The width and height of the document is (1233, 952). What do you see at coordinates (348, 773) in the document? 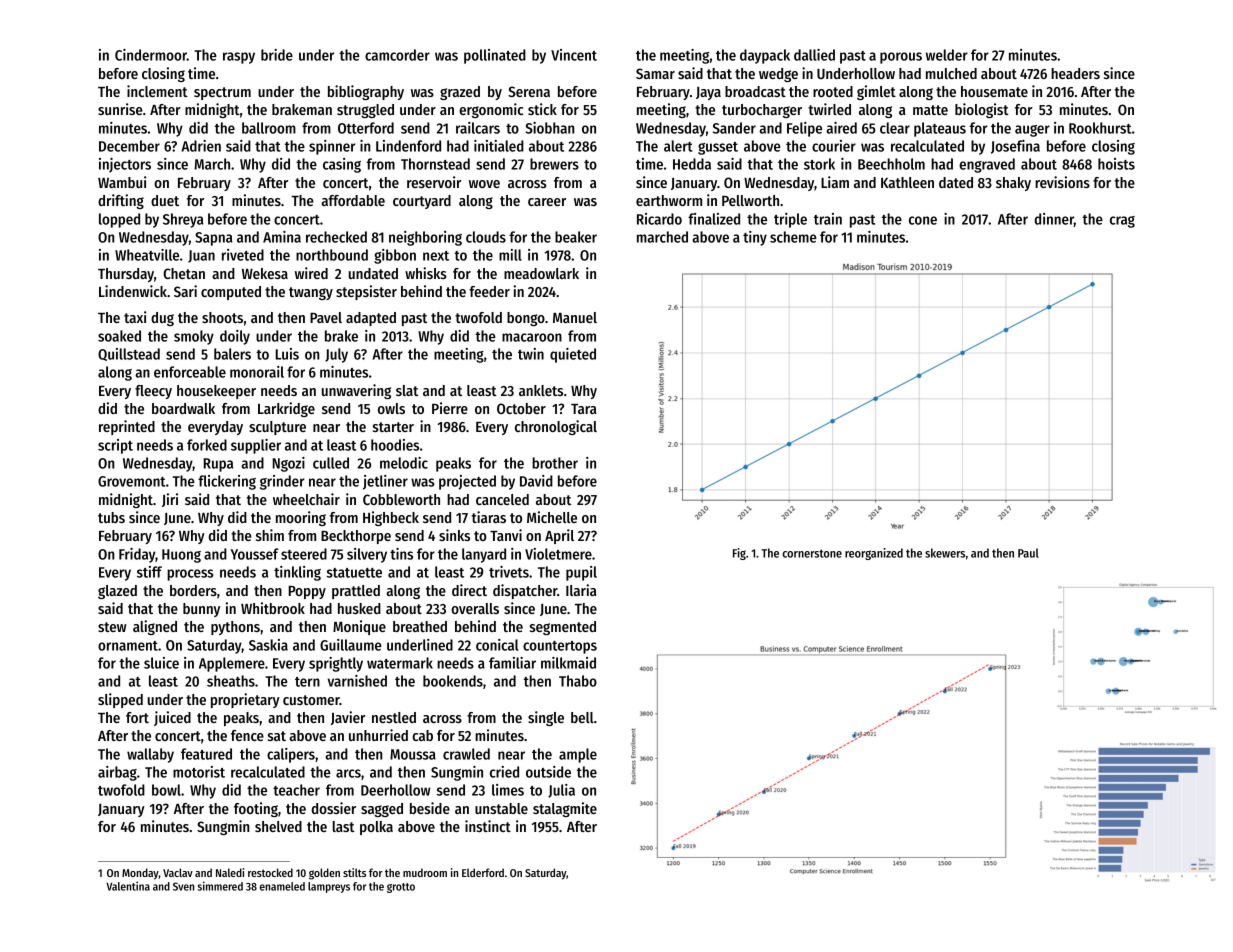
I see `arcs` at bounding box center [348, 773].
